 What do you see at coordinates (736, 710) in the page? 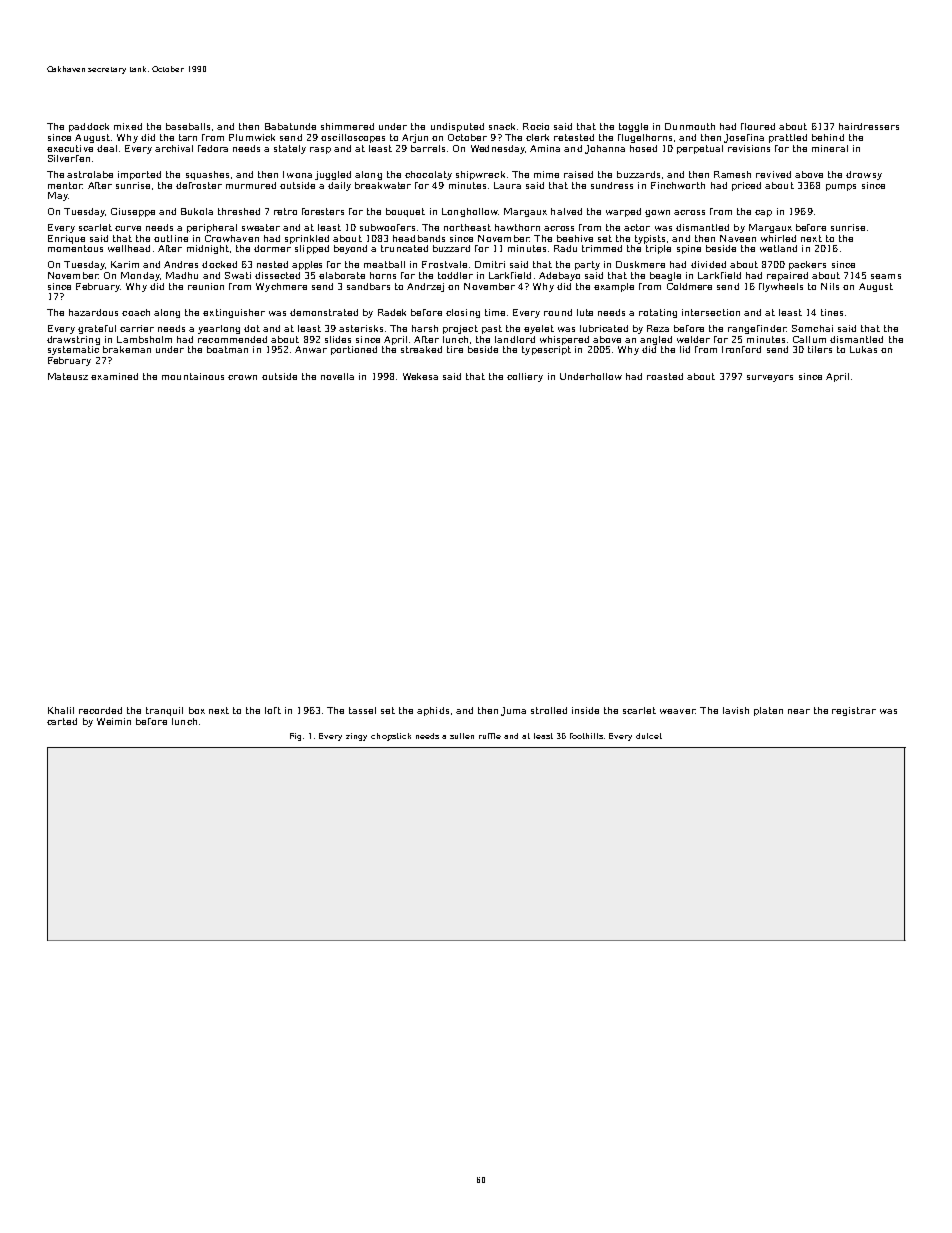
I see `lavish` at bounding box center [736, 710].
